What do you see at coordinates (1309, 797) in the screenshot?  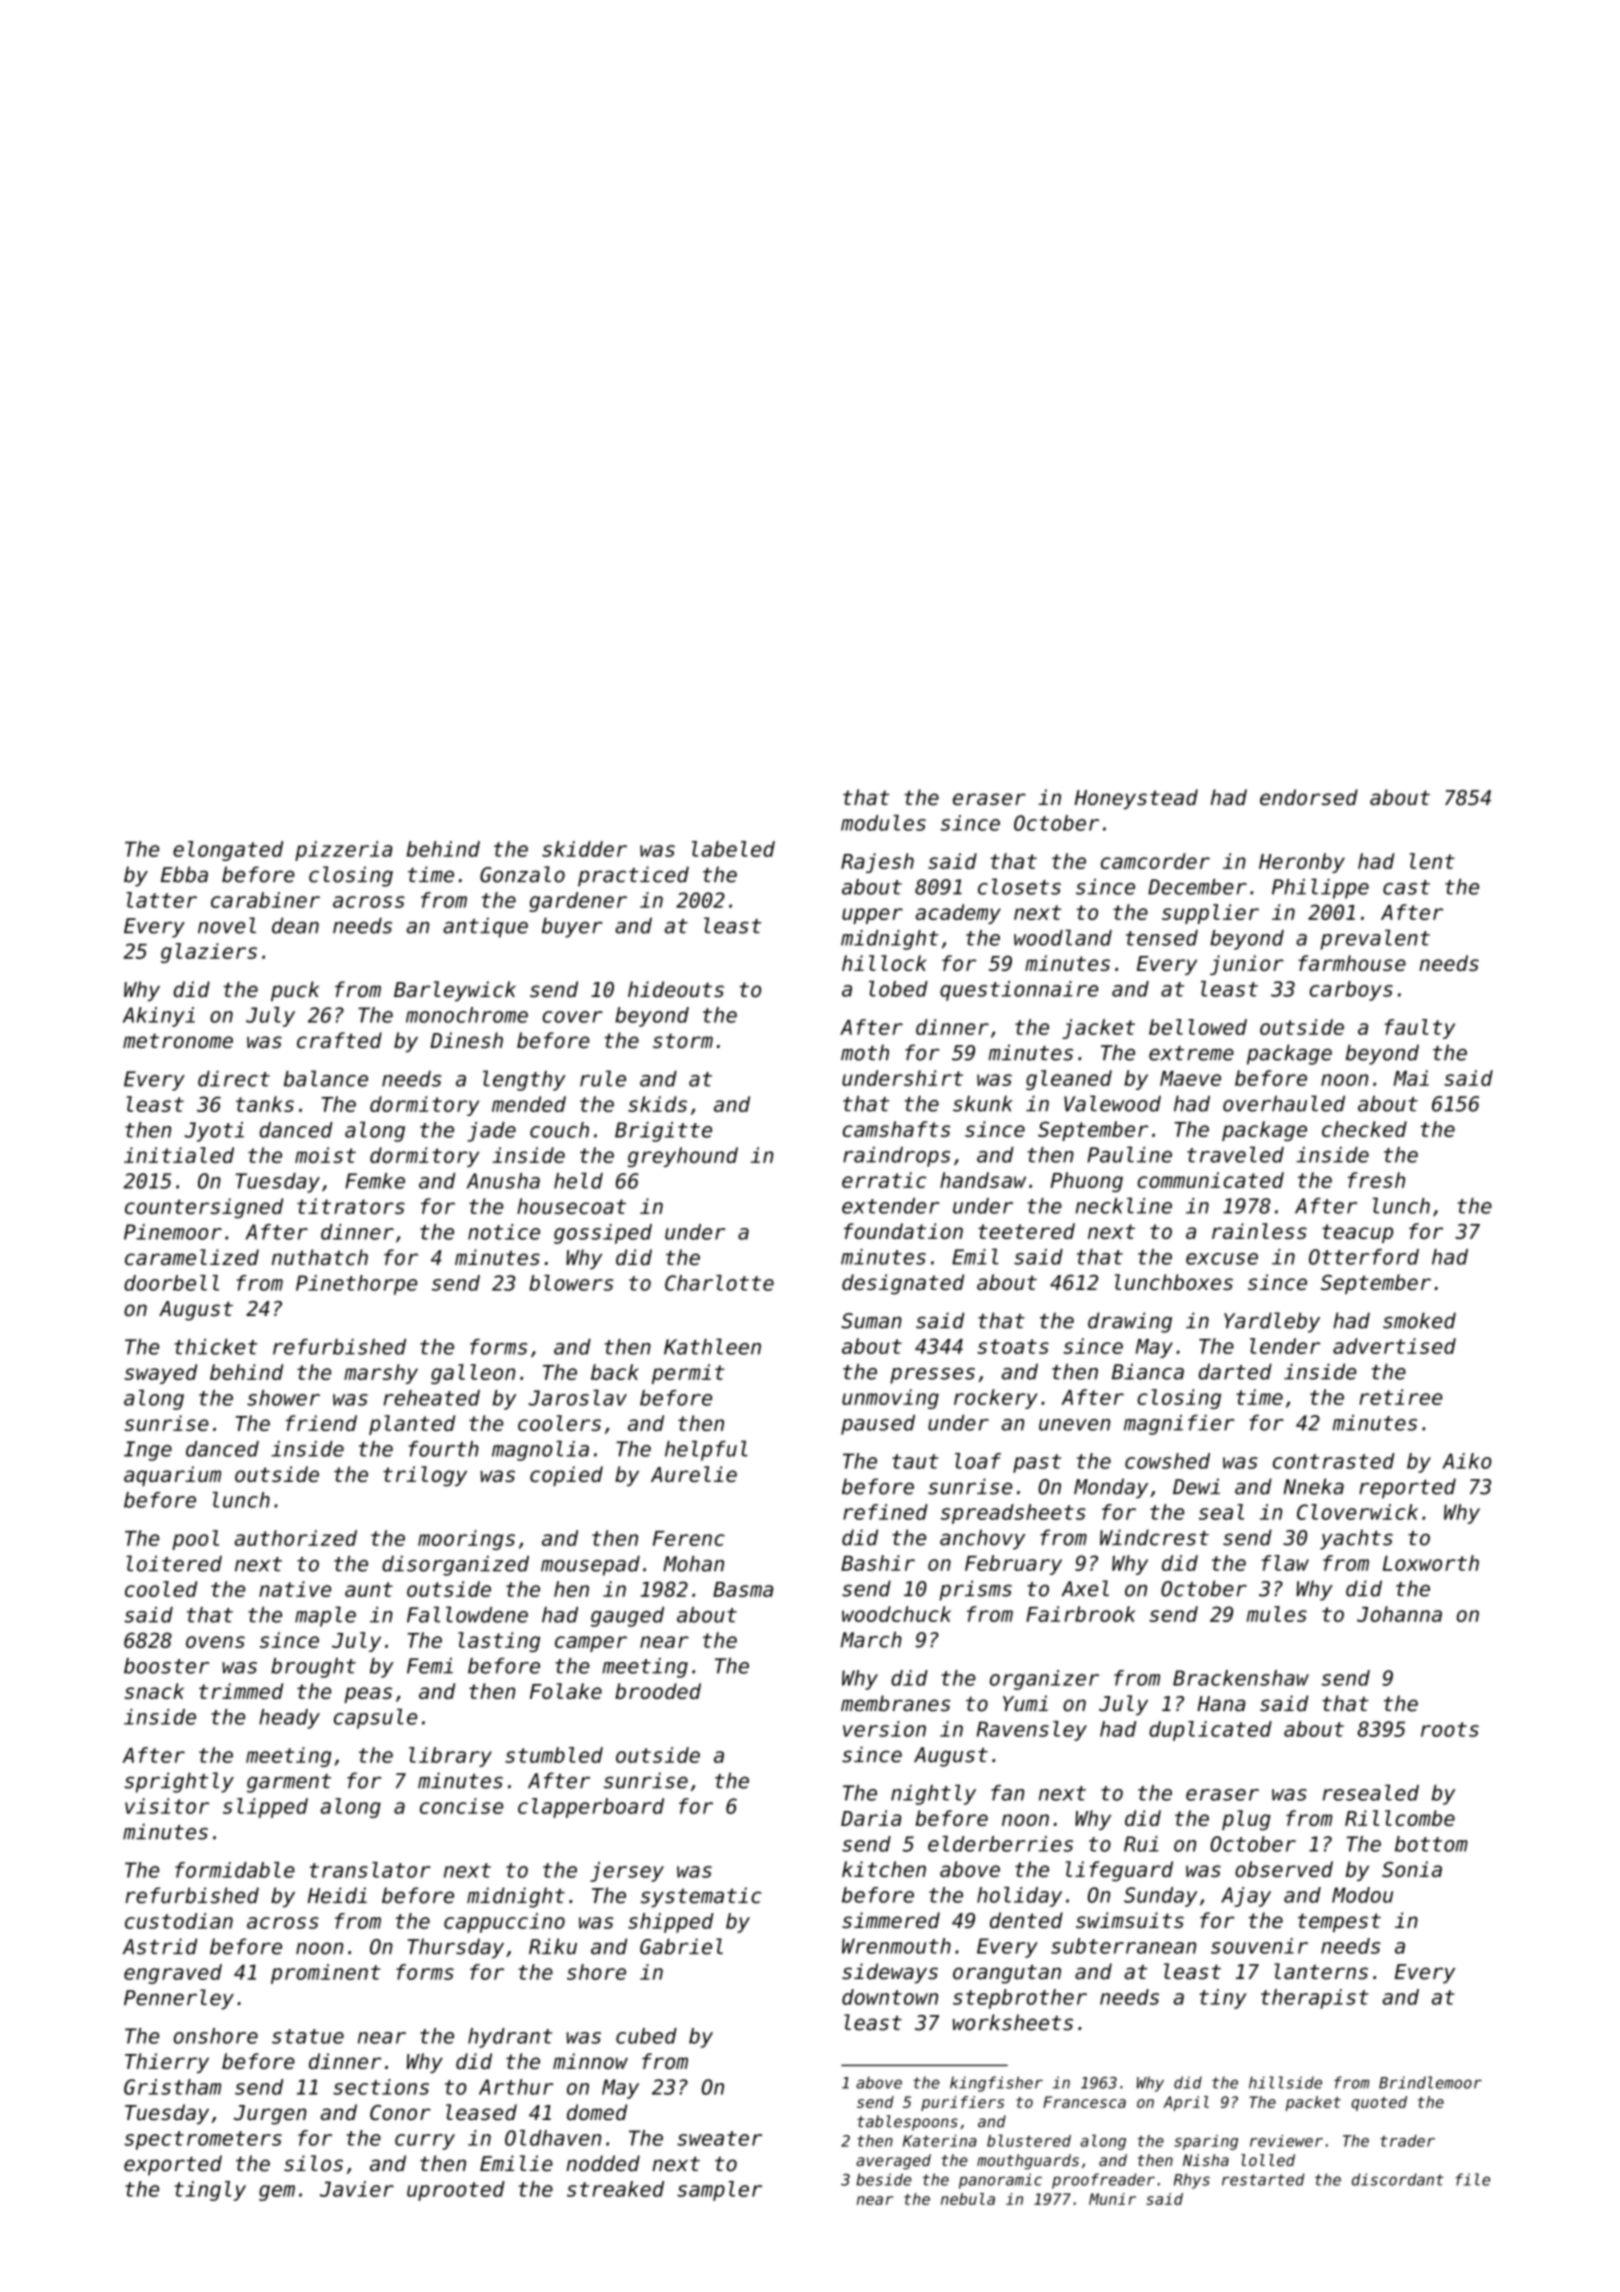 I see `endorsed` at bounding box center [1309, 797].
